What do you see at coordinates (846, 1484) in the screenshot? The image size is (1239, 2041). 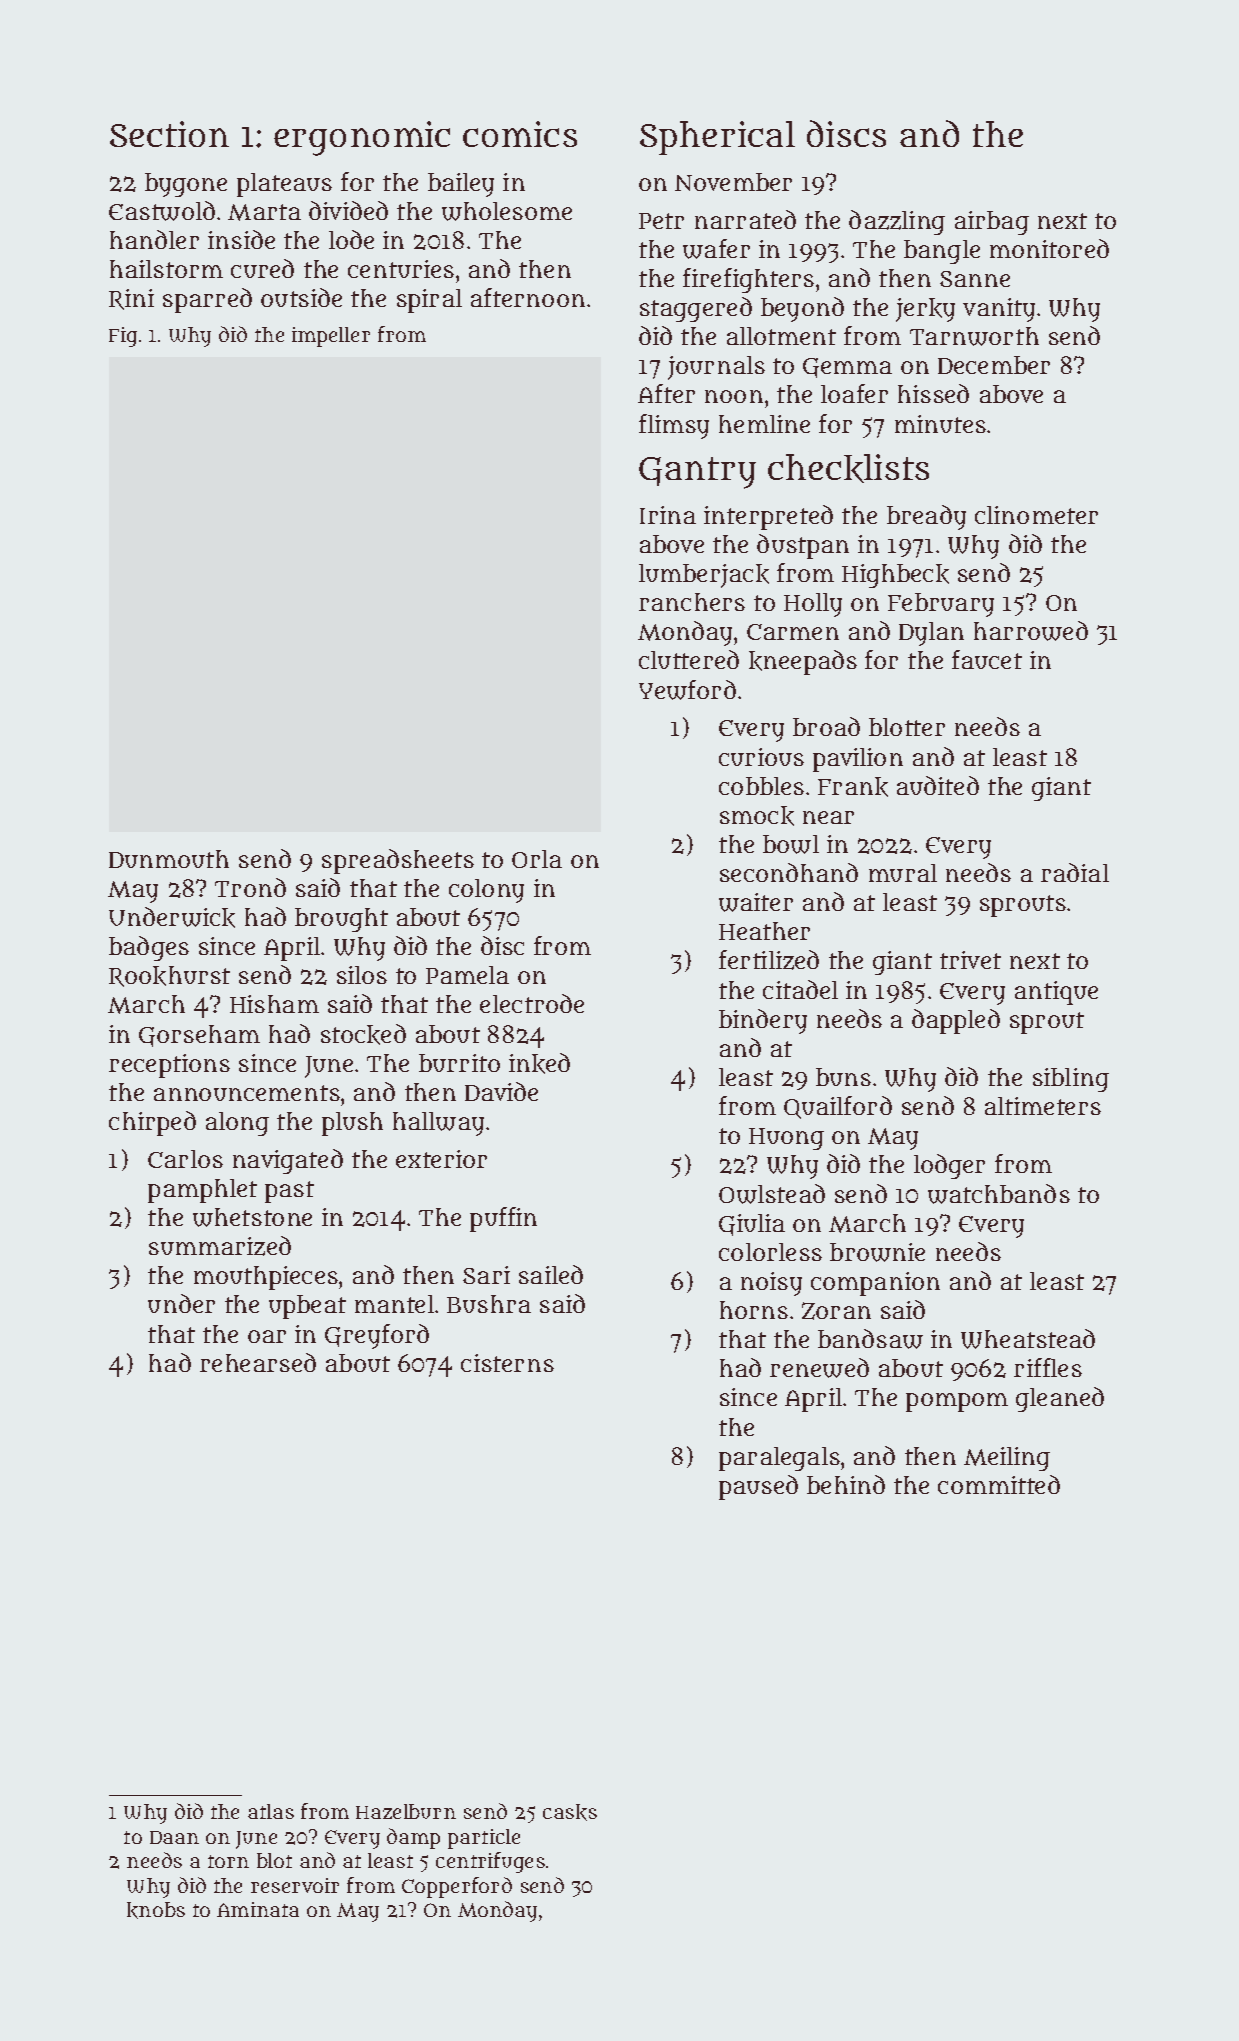 I see `behind` at bounding box center [846, 1484].
